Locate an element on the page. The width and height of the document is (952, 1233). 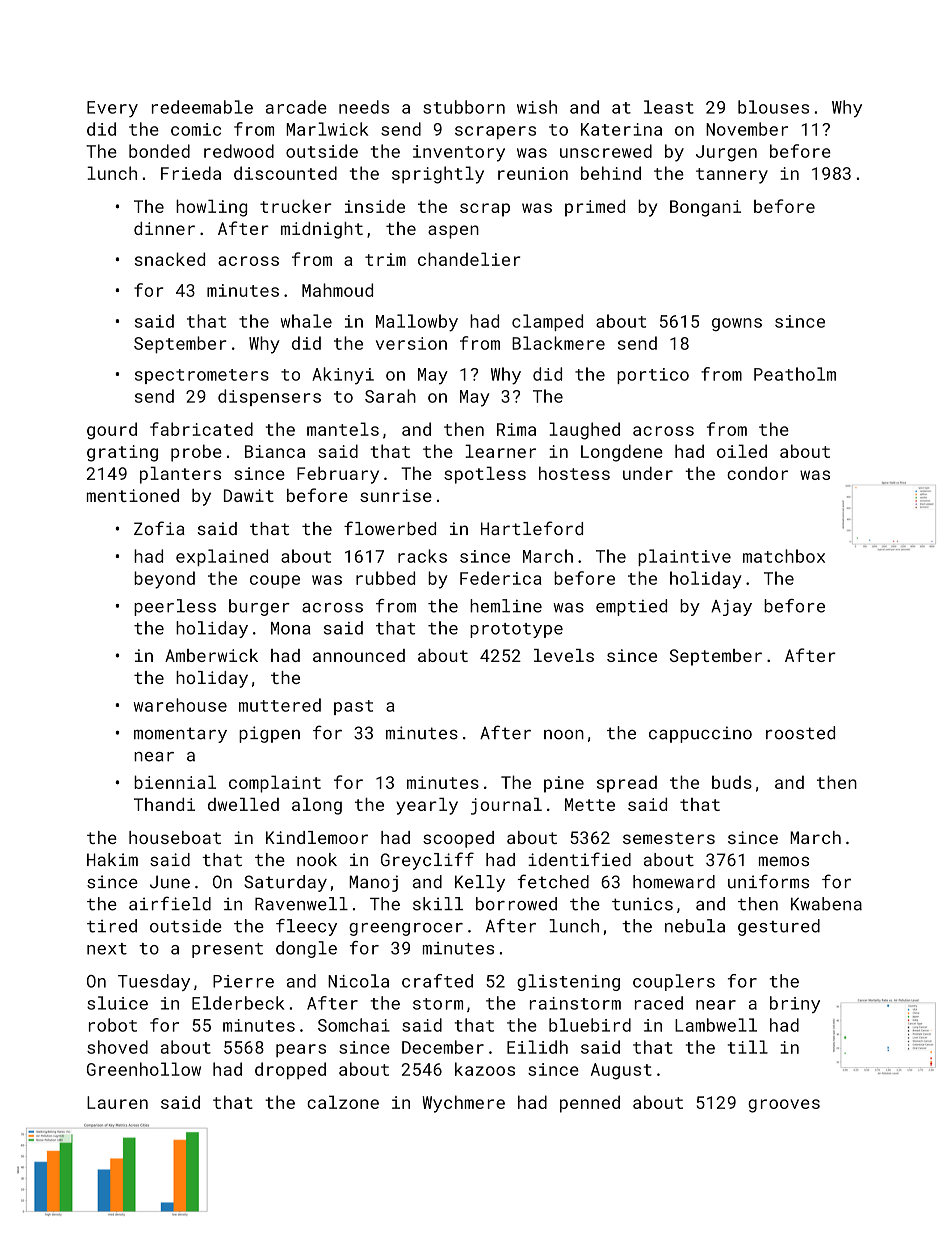
pigpen is located at coordinates (269, 734).
